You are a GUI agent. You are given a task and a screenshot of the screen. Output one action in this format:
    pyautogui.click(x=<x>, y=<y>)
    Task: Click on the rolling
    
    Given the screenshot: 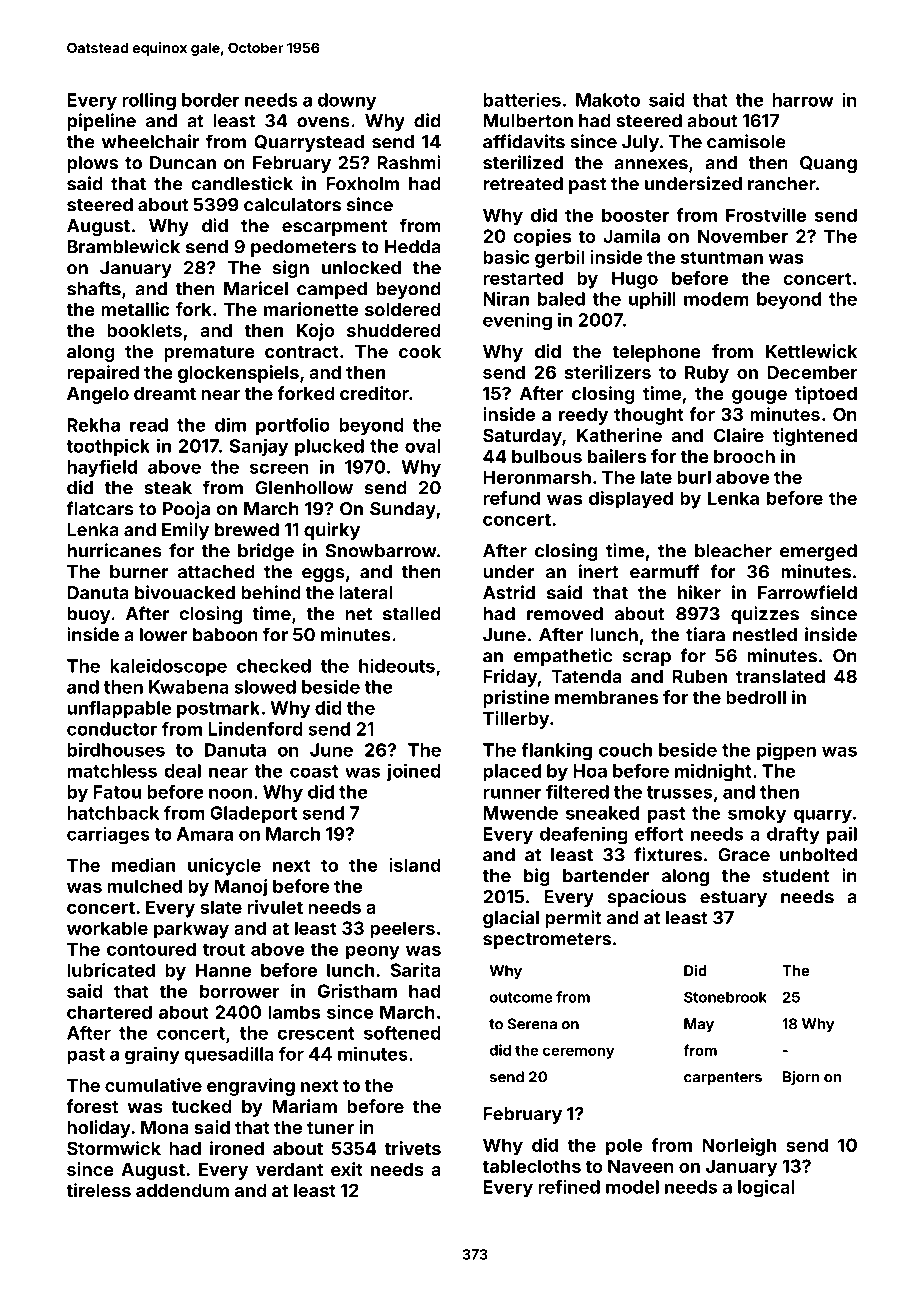 What is the action you would take?
    pyautogui.click(x=149, y=101)
